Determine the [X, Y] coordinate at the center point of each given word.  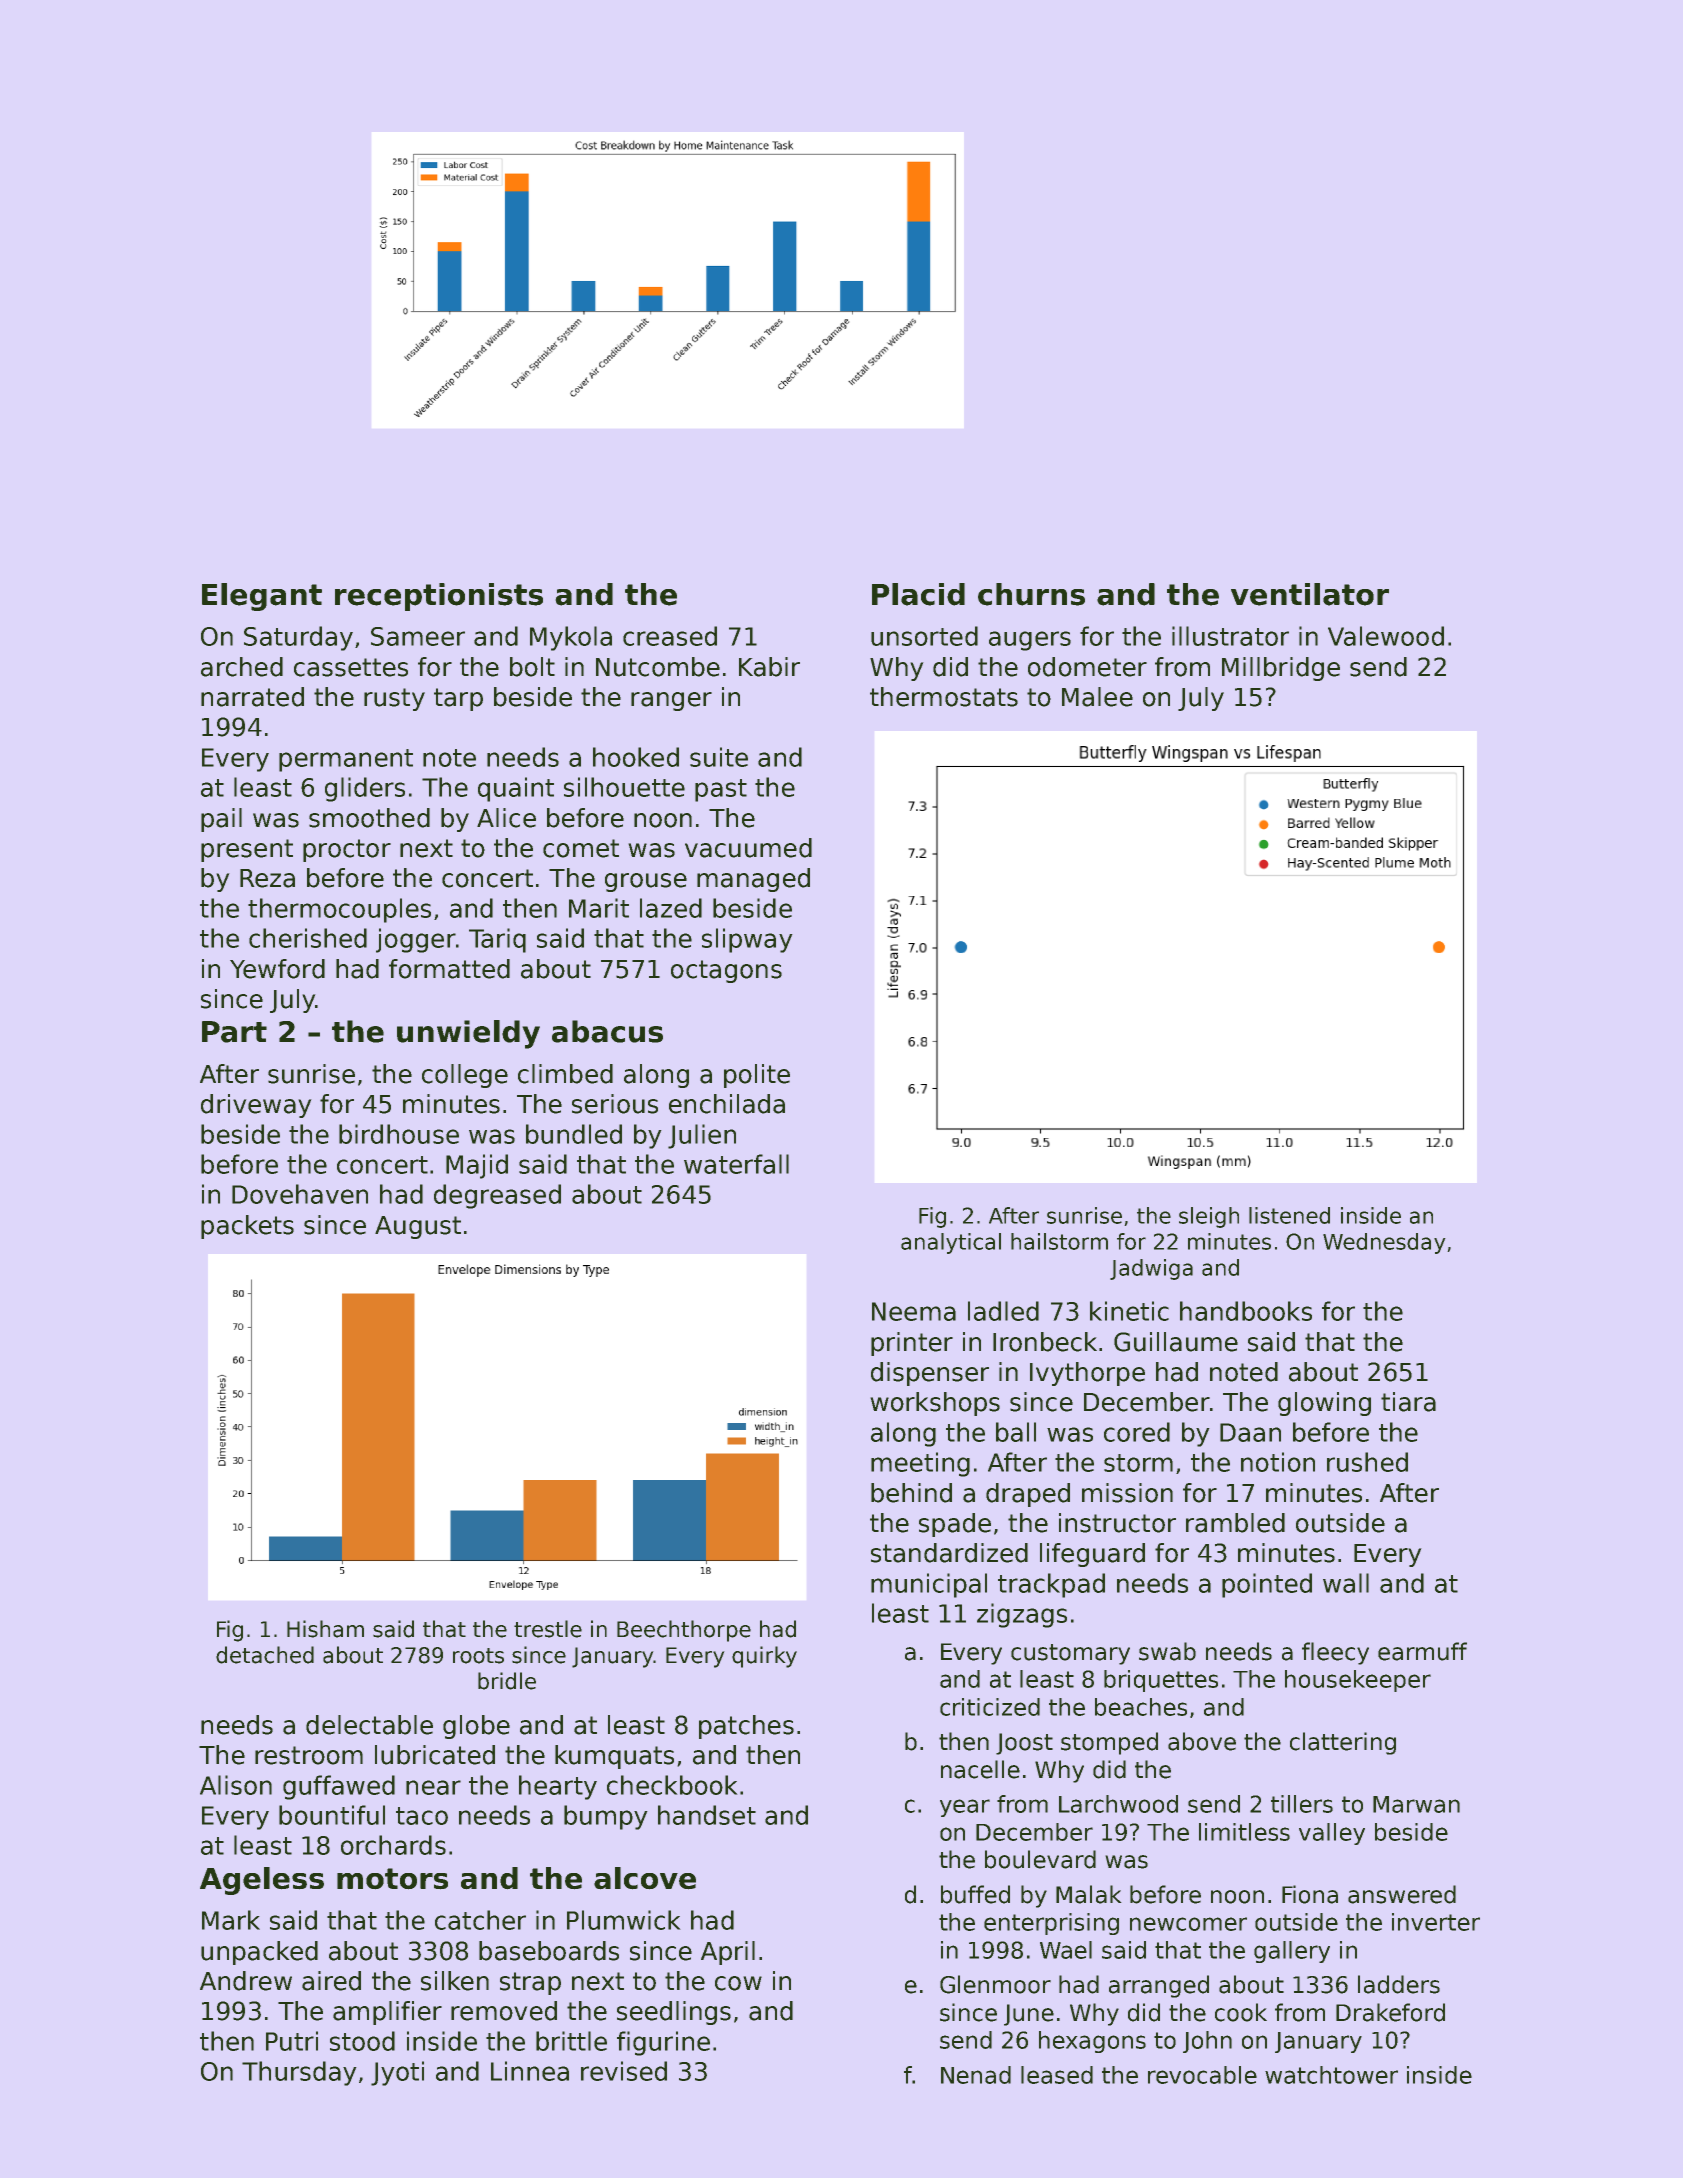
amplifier [387, 2013]
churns [1031, 594]
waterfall [736, 1164]
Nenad [976, 2075]
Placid [918, 594]
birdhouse [399, 1134]
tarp [458, 699]
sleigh [1209, 1217]
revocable [1202, 2075]
